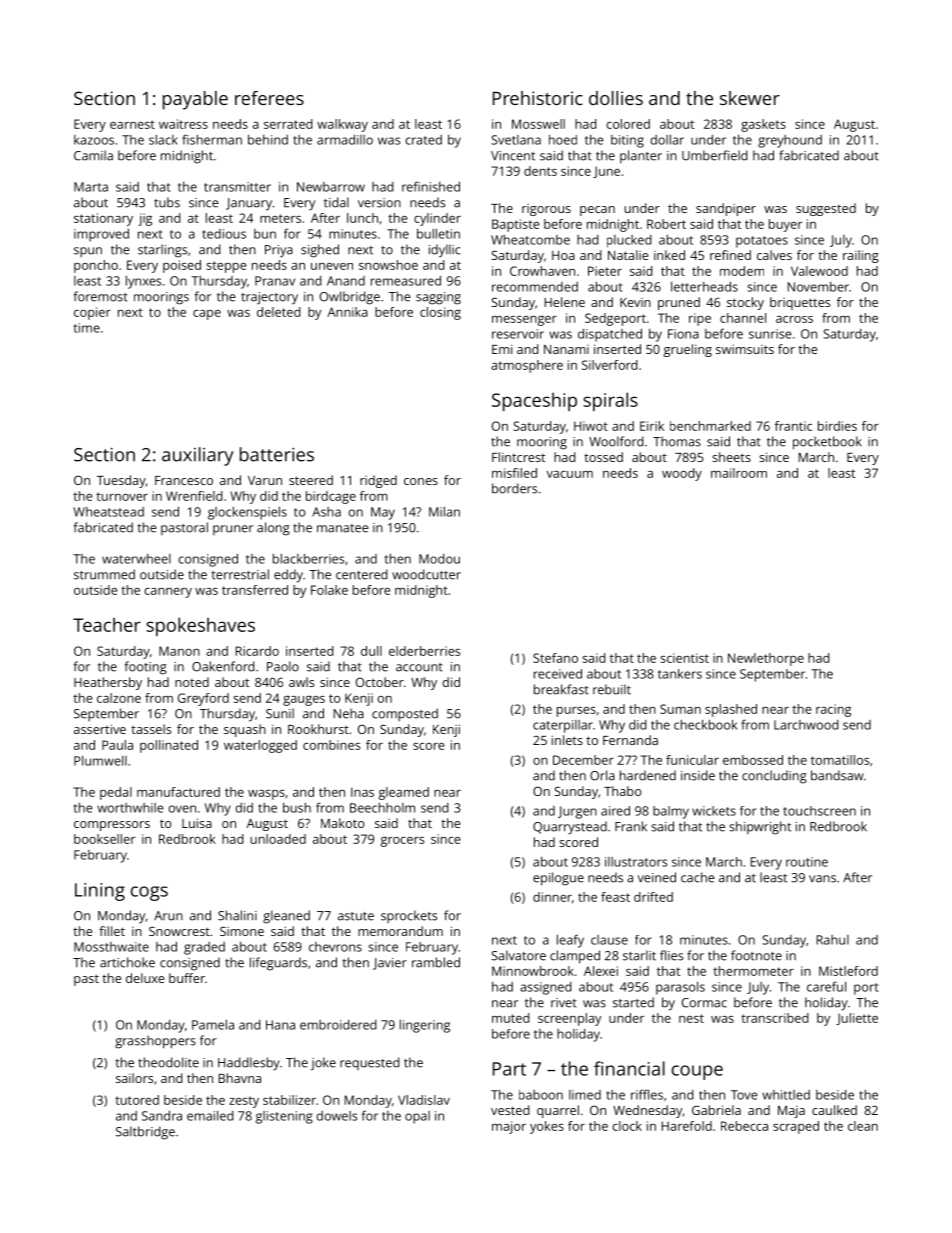 The height and width of the screenshot is (1233, 952). Describe the element at coordinates (527, 366) in the screenshot. I see `atmosphere` at that location.
